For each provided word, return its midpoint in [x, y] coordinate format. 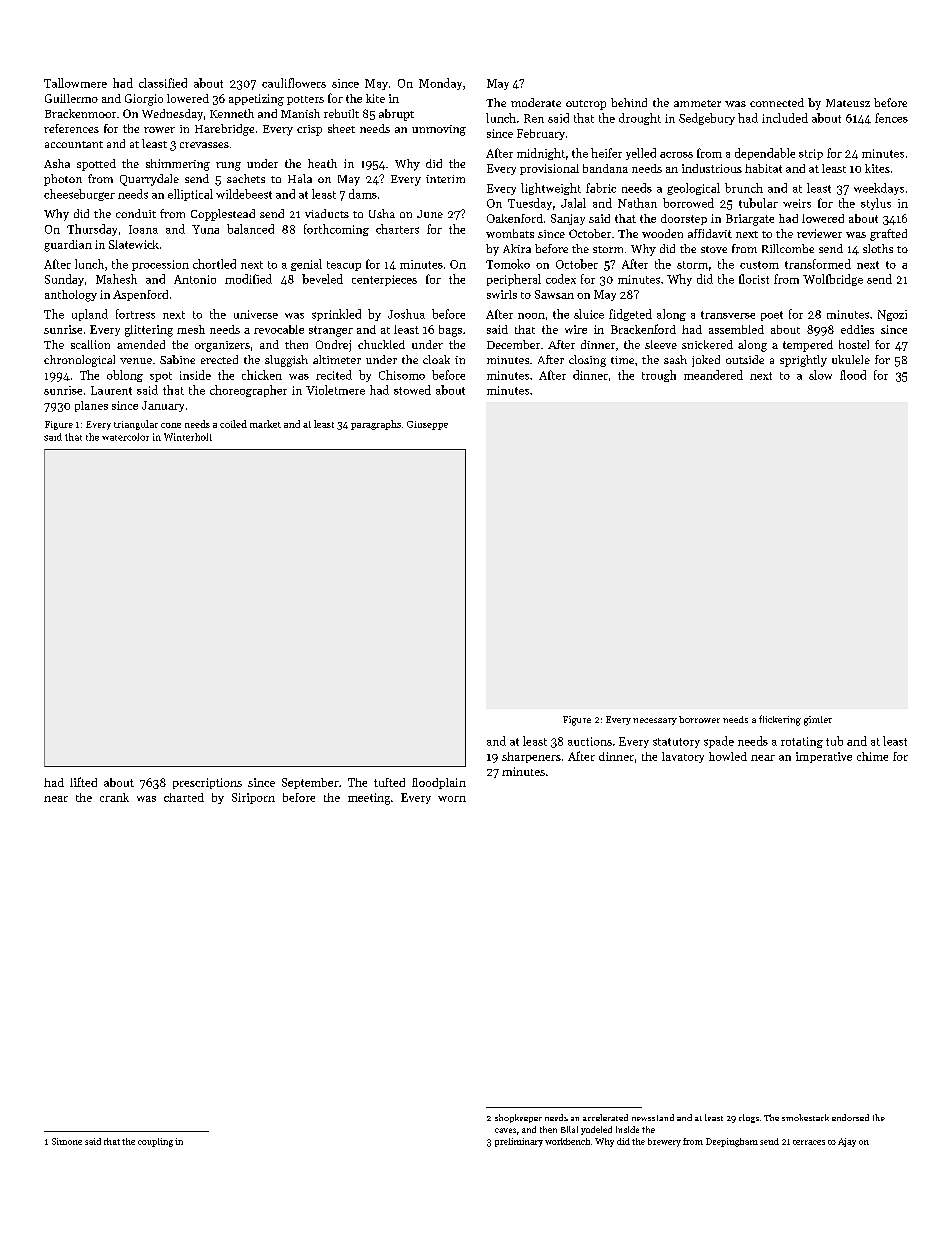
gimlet [818, 721]
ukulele [851, 359]
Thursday [92, 230]
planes [91, 406]
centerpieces [384, 280]
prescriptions [207, 783]
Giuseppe [427, 425]
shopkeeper [518, 1118]
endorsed [850, 1117]
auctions [590, 741]
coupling [155, 1142]
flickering [780, 720]
